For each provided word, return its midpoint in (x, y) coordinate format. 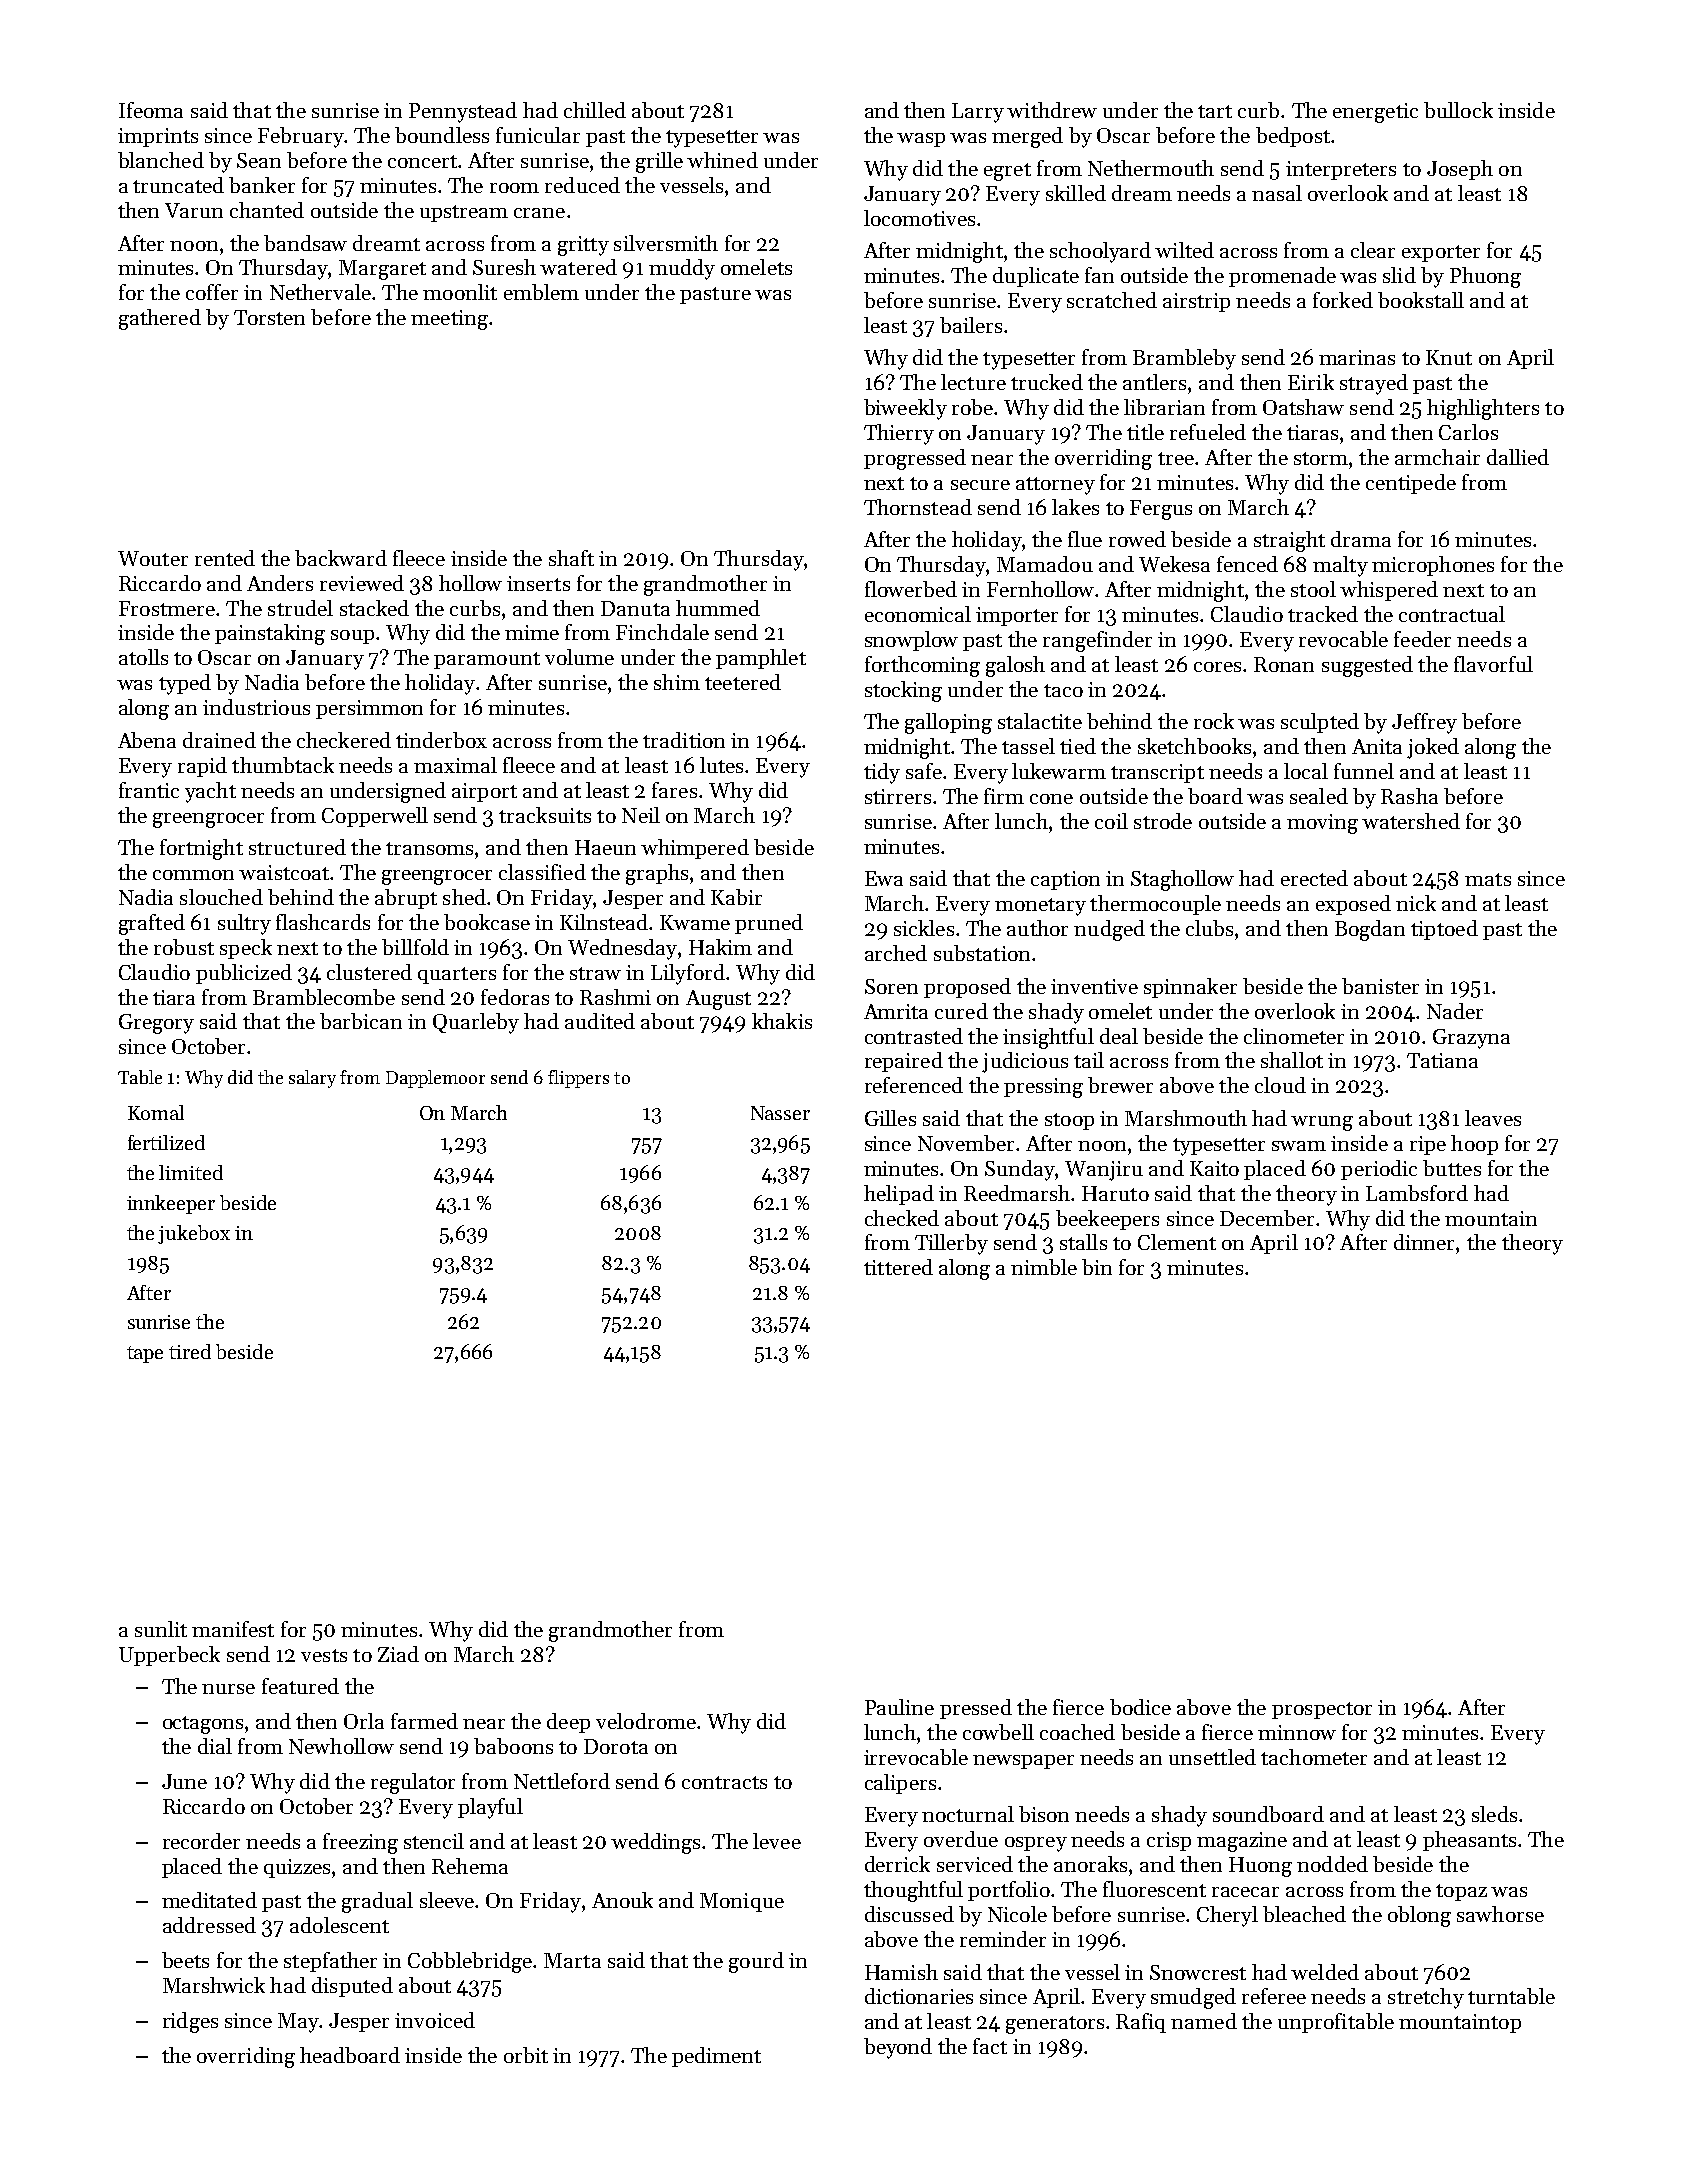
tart (1215, 111)
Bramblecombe (324, 997)
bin (1097, 1267)
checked (902, 1218)
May (298, 2023)
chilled (595, 110)
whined (722, 160)
